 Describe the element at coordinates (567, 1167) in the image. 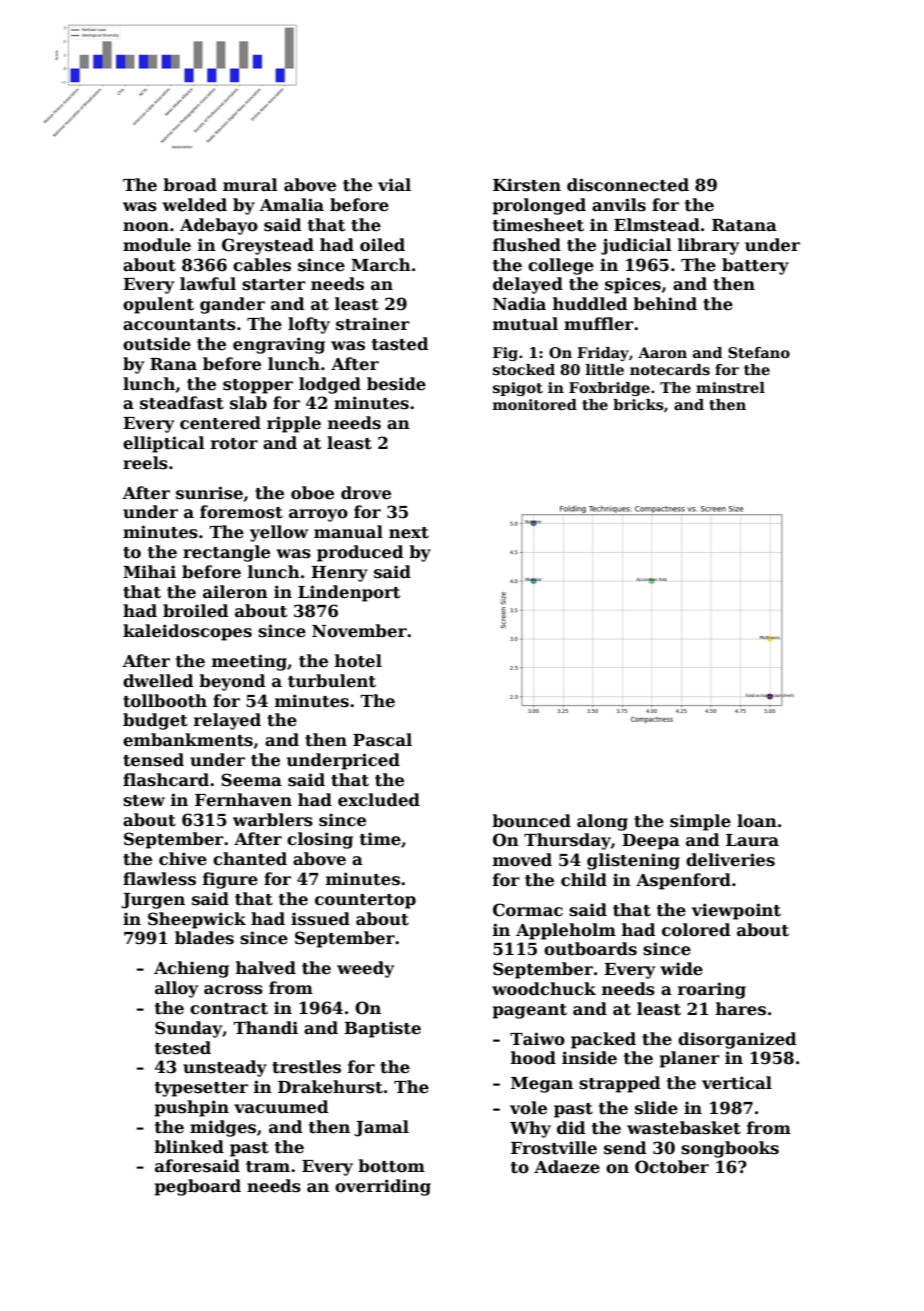

I see `Adaeze` at that location.
